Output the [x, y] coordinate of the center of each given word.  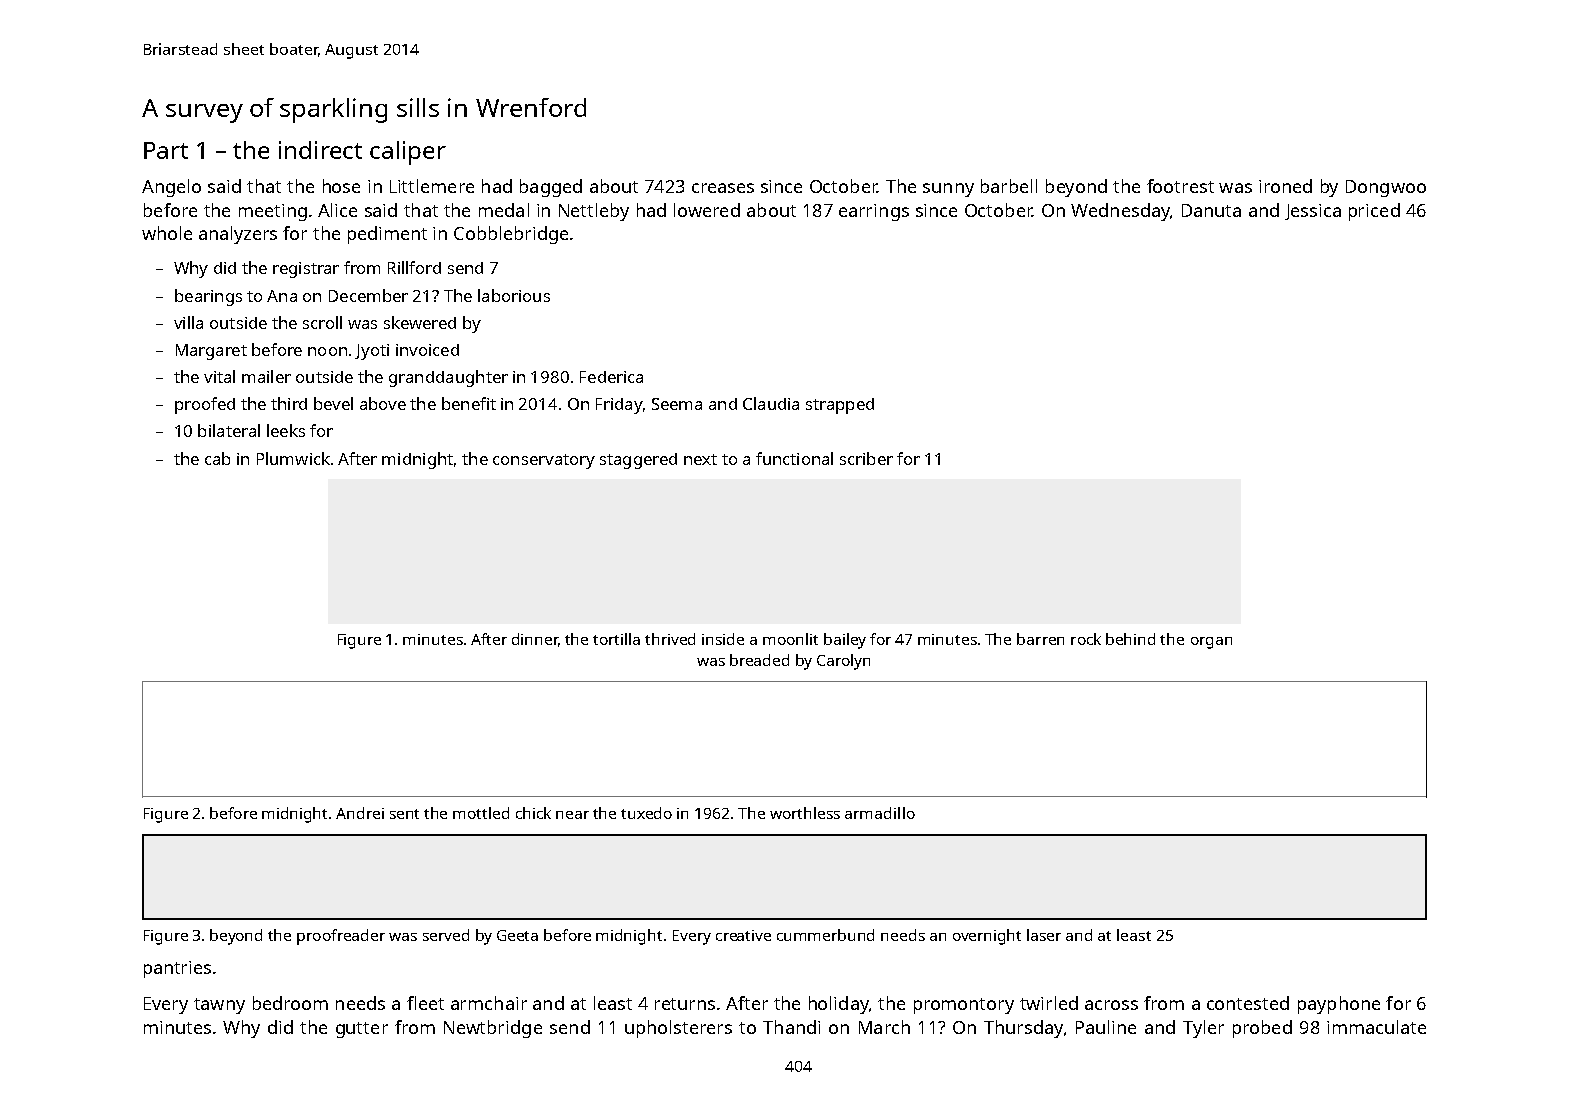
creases [723, 188]
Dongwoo [1386, 188]
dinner [535, 640]
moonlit [790, 639]
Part [166, 150]
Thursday [1023, 1029]
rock [1086, 639]
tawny [219, 1006]
